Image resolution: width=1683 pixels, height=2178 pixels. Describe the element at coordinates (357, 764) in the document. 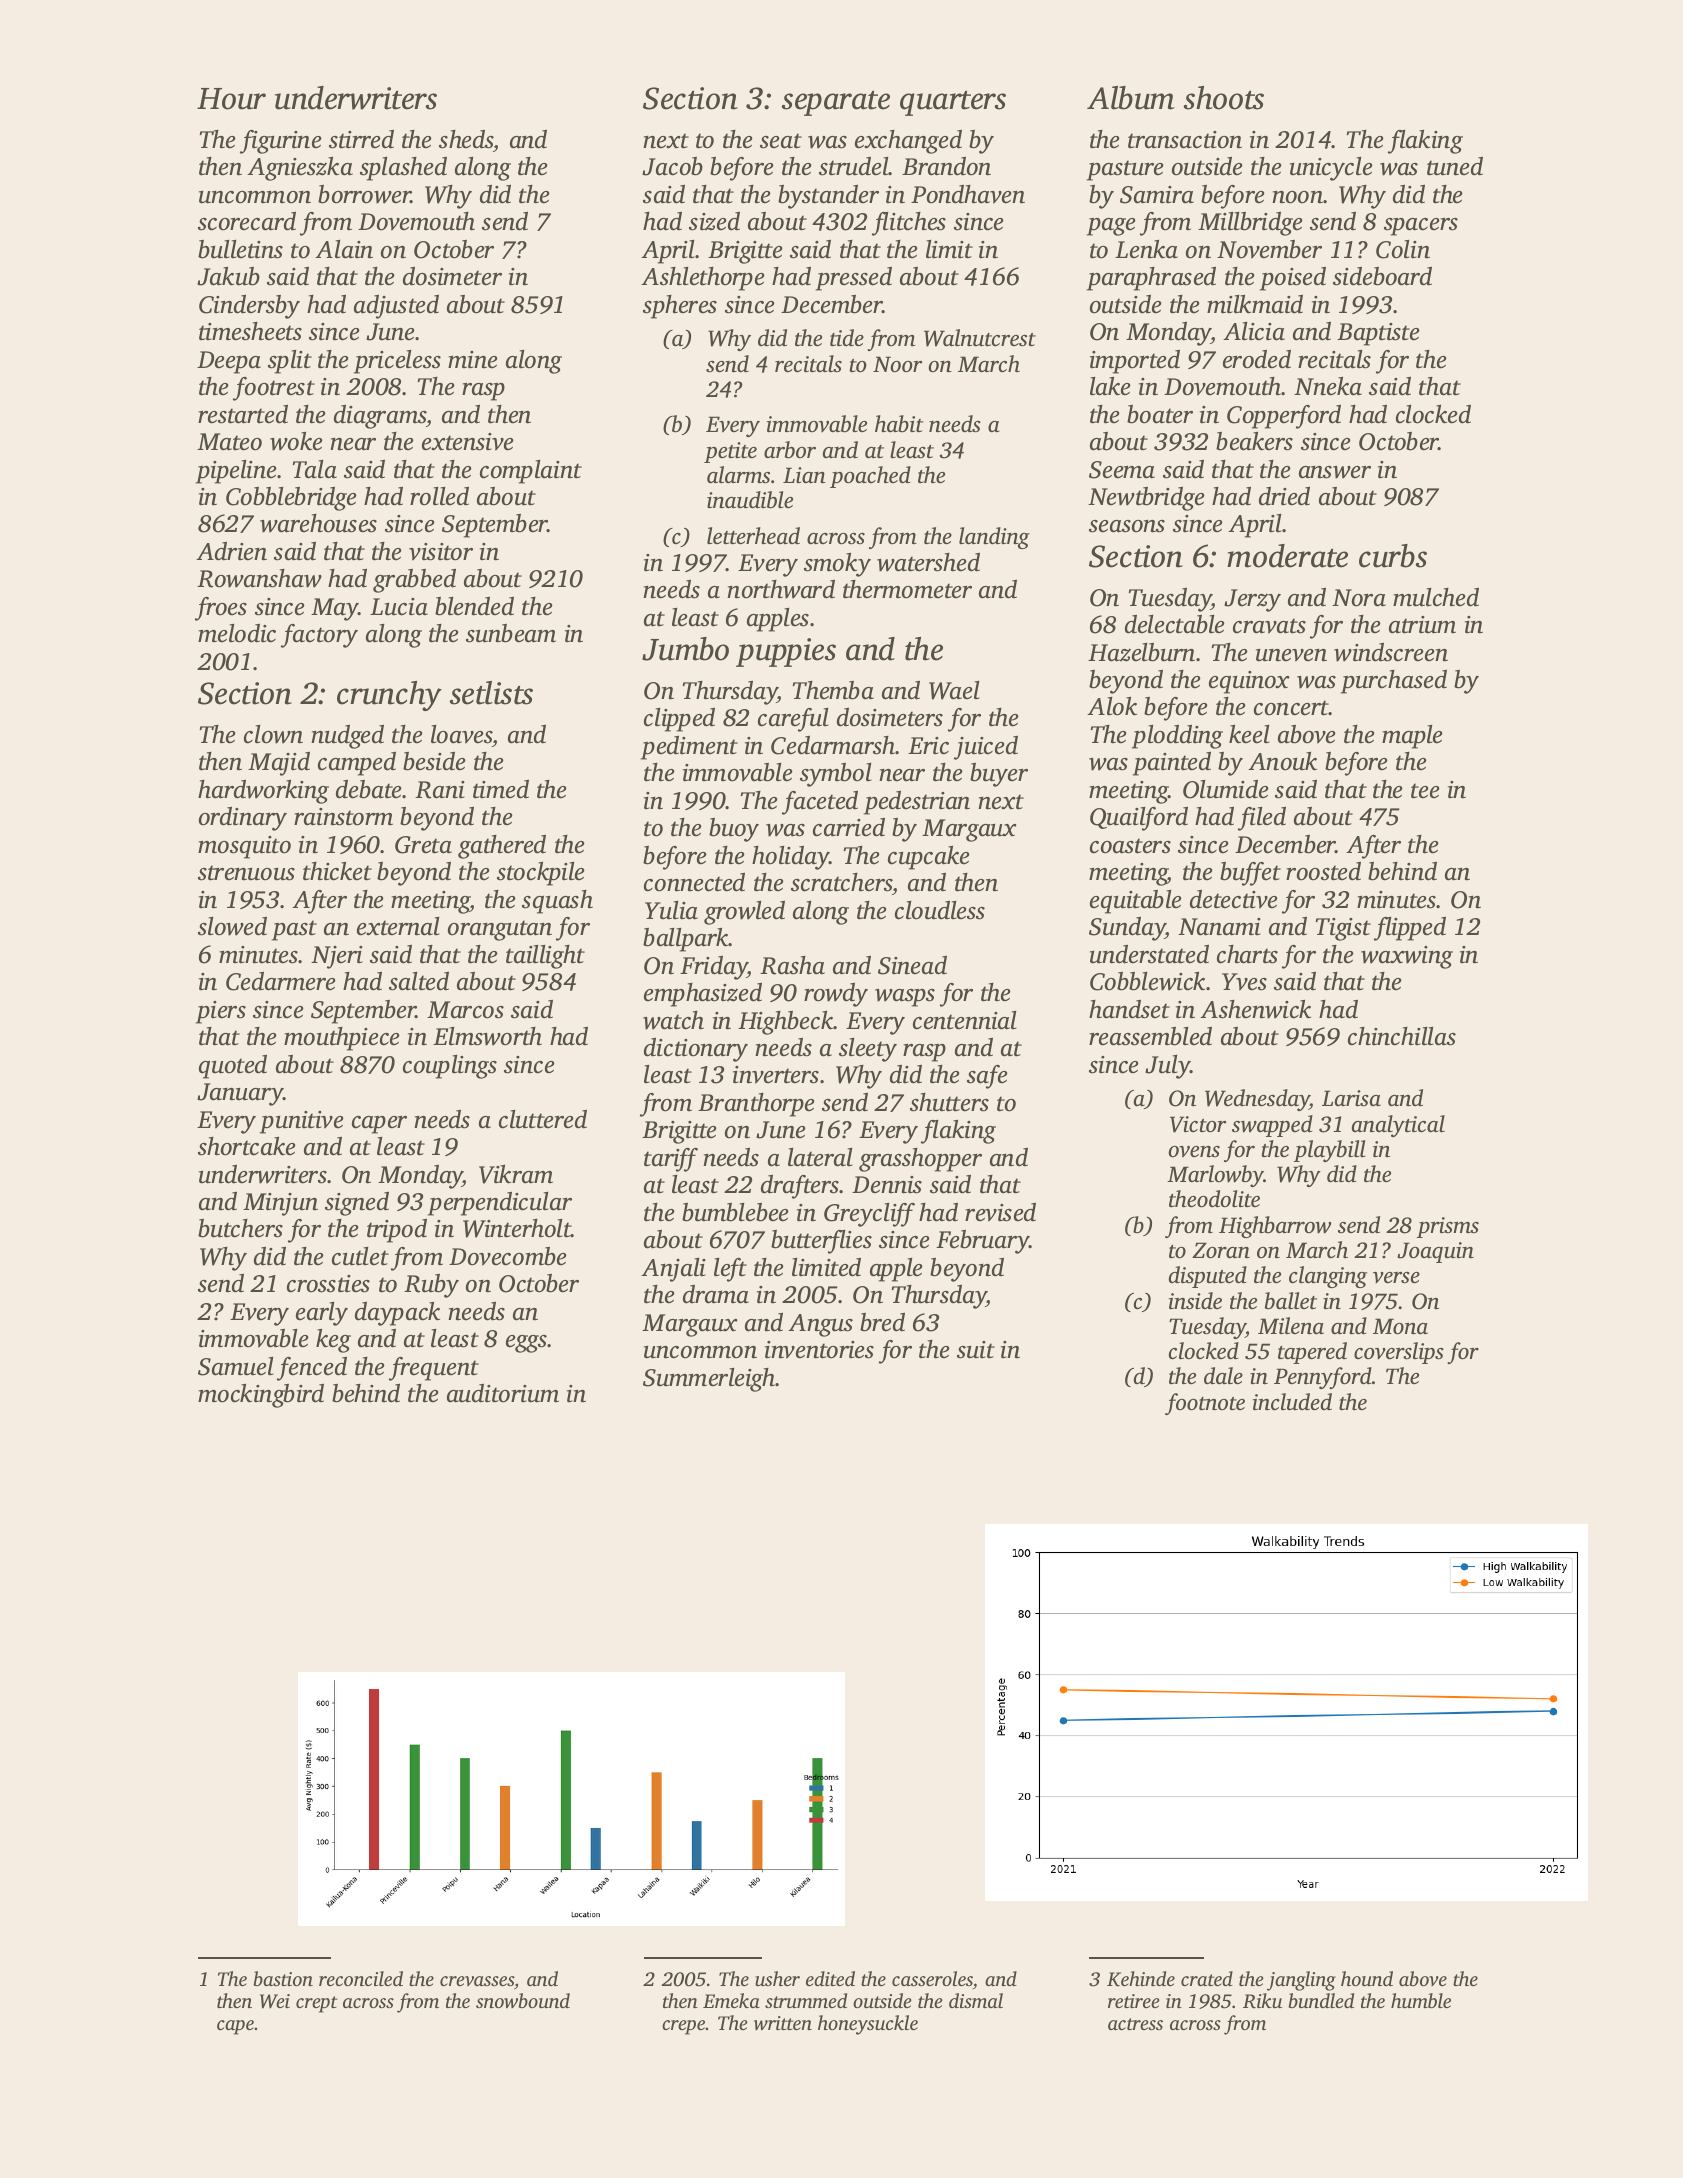

I see `camped` at that location.
